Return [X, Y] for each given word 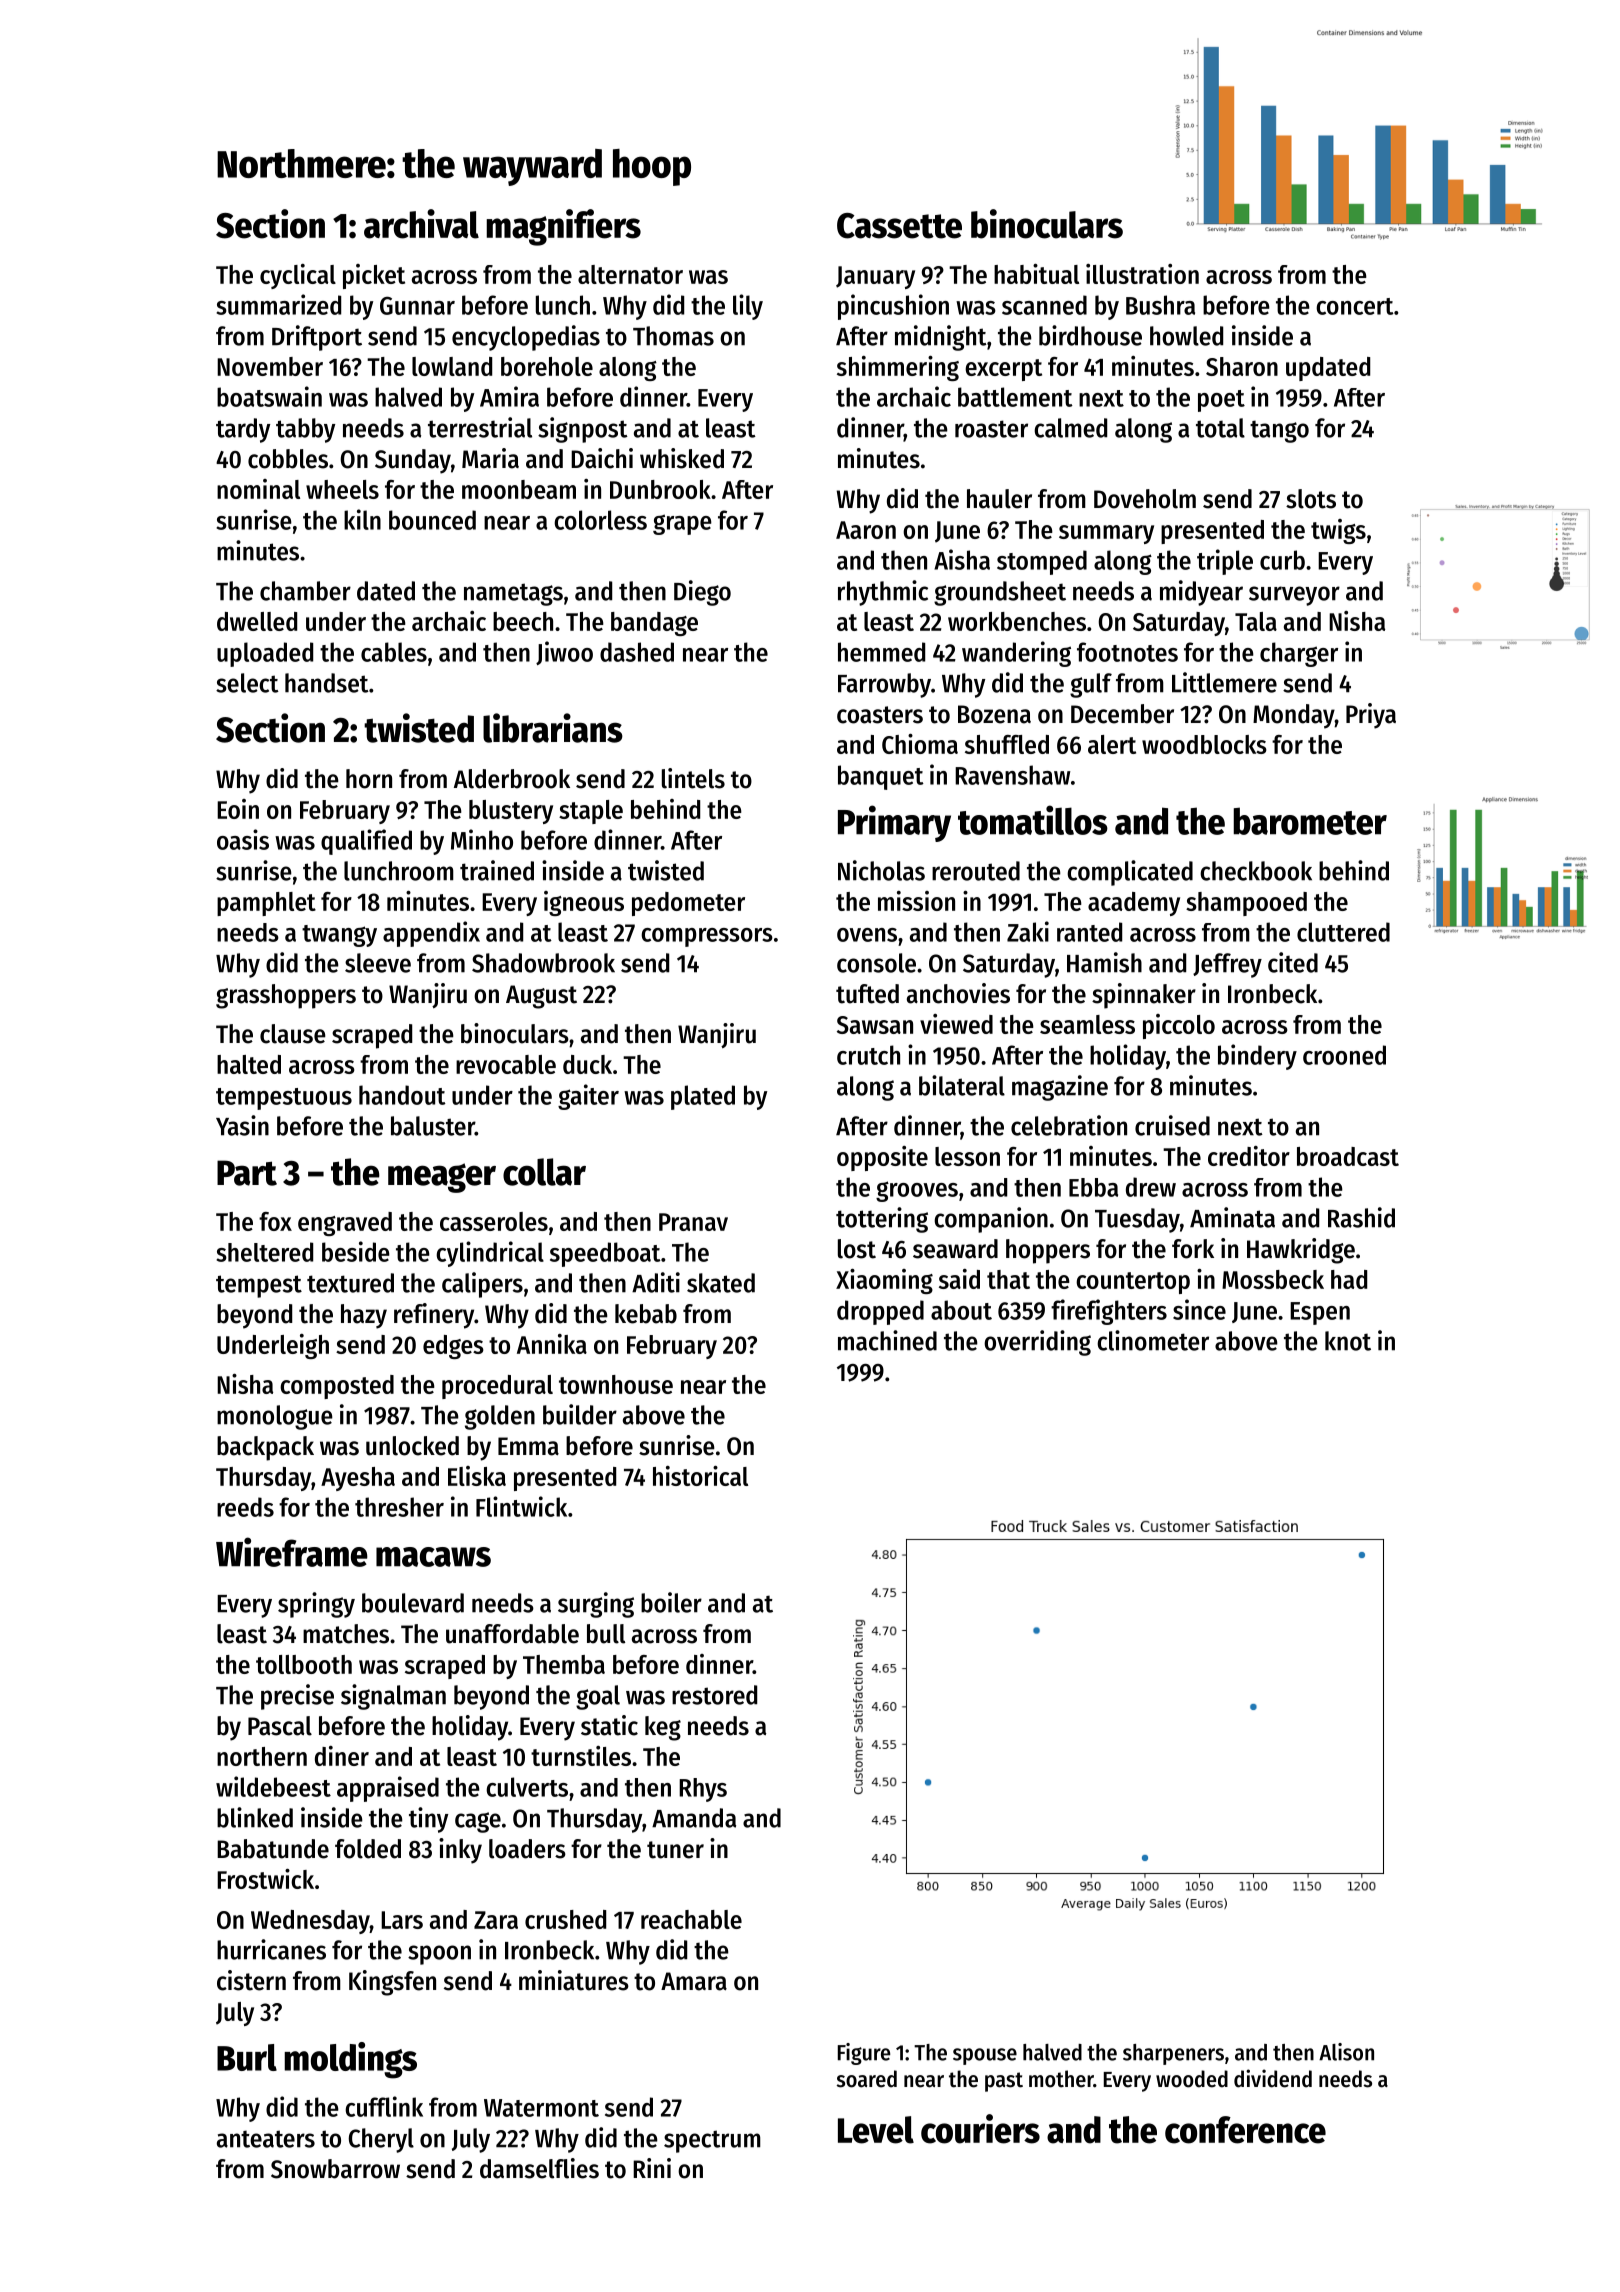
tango [1279, 431]
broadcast [1348, 1156]
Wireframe [292, 1552]
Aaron [866, 530]
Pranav [693, 1222]
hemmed [881, 652]
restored [714, 1695]
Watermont [541, 2108]
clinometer [1153, 1340]
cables [394, 652]
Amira [509, 396]
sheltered [264, 1252]
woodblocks [1204, 744]
